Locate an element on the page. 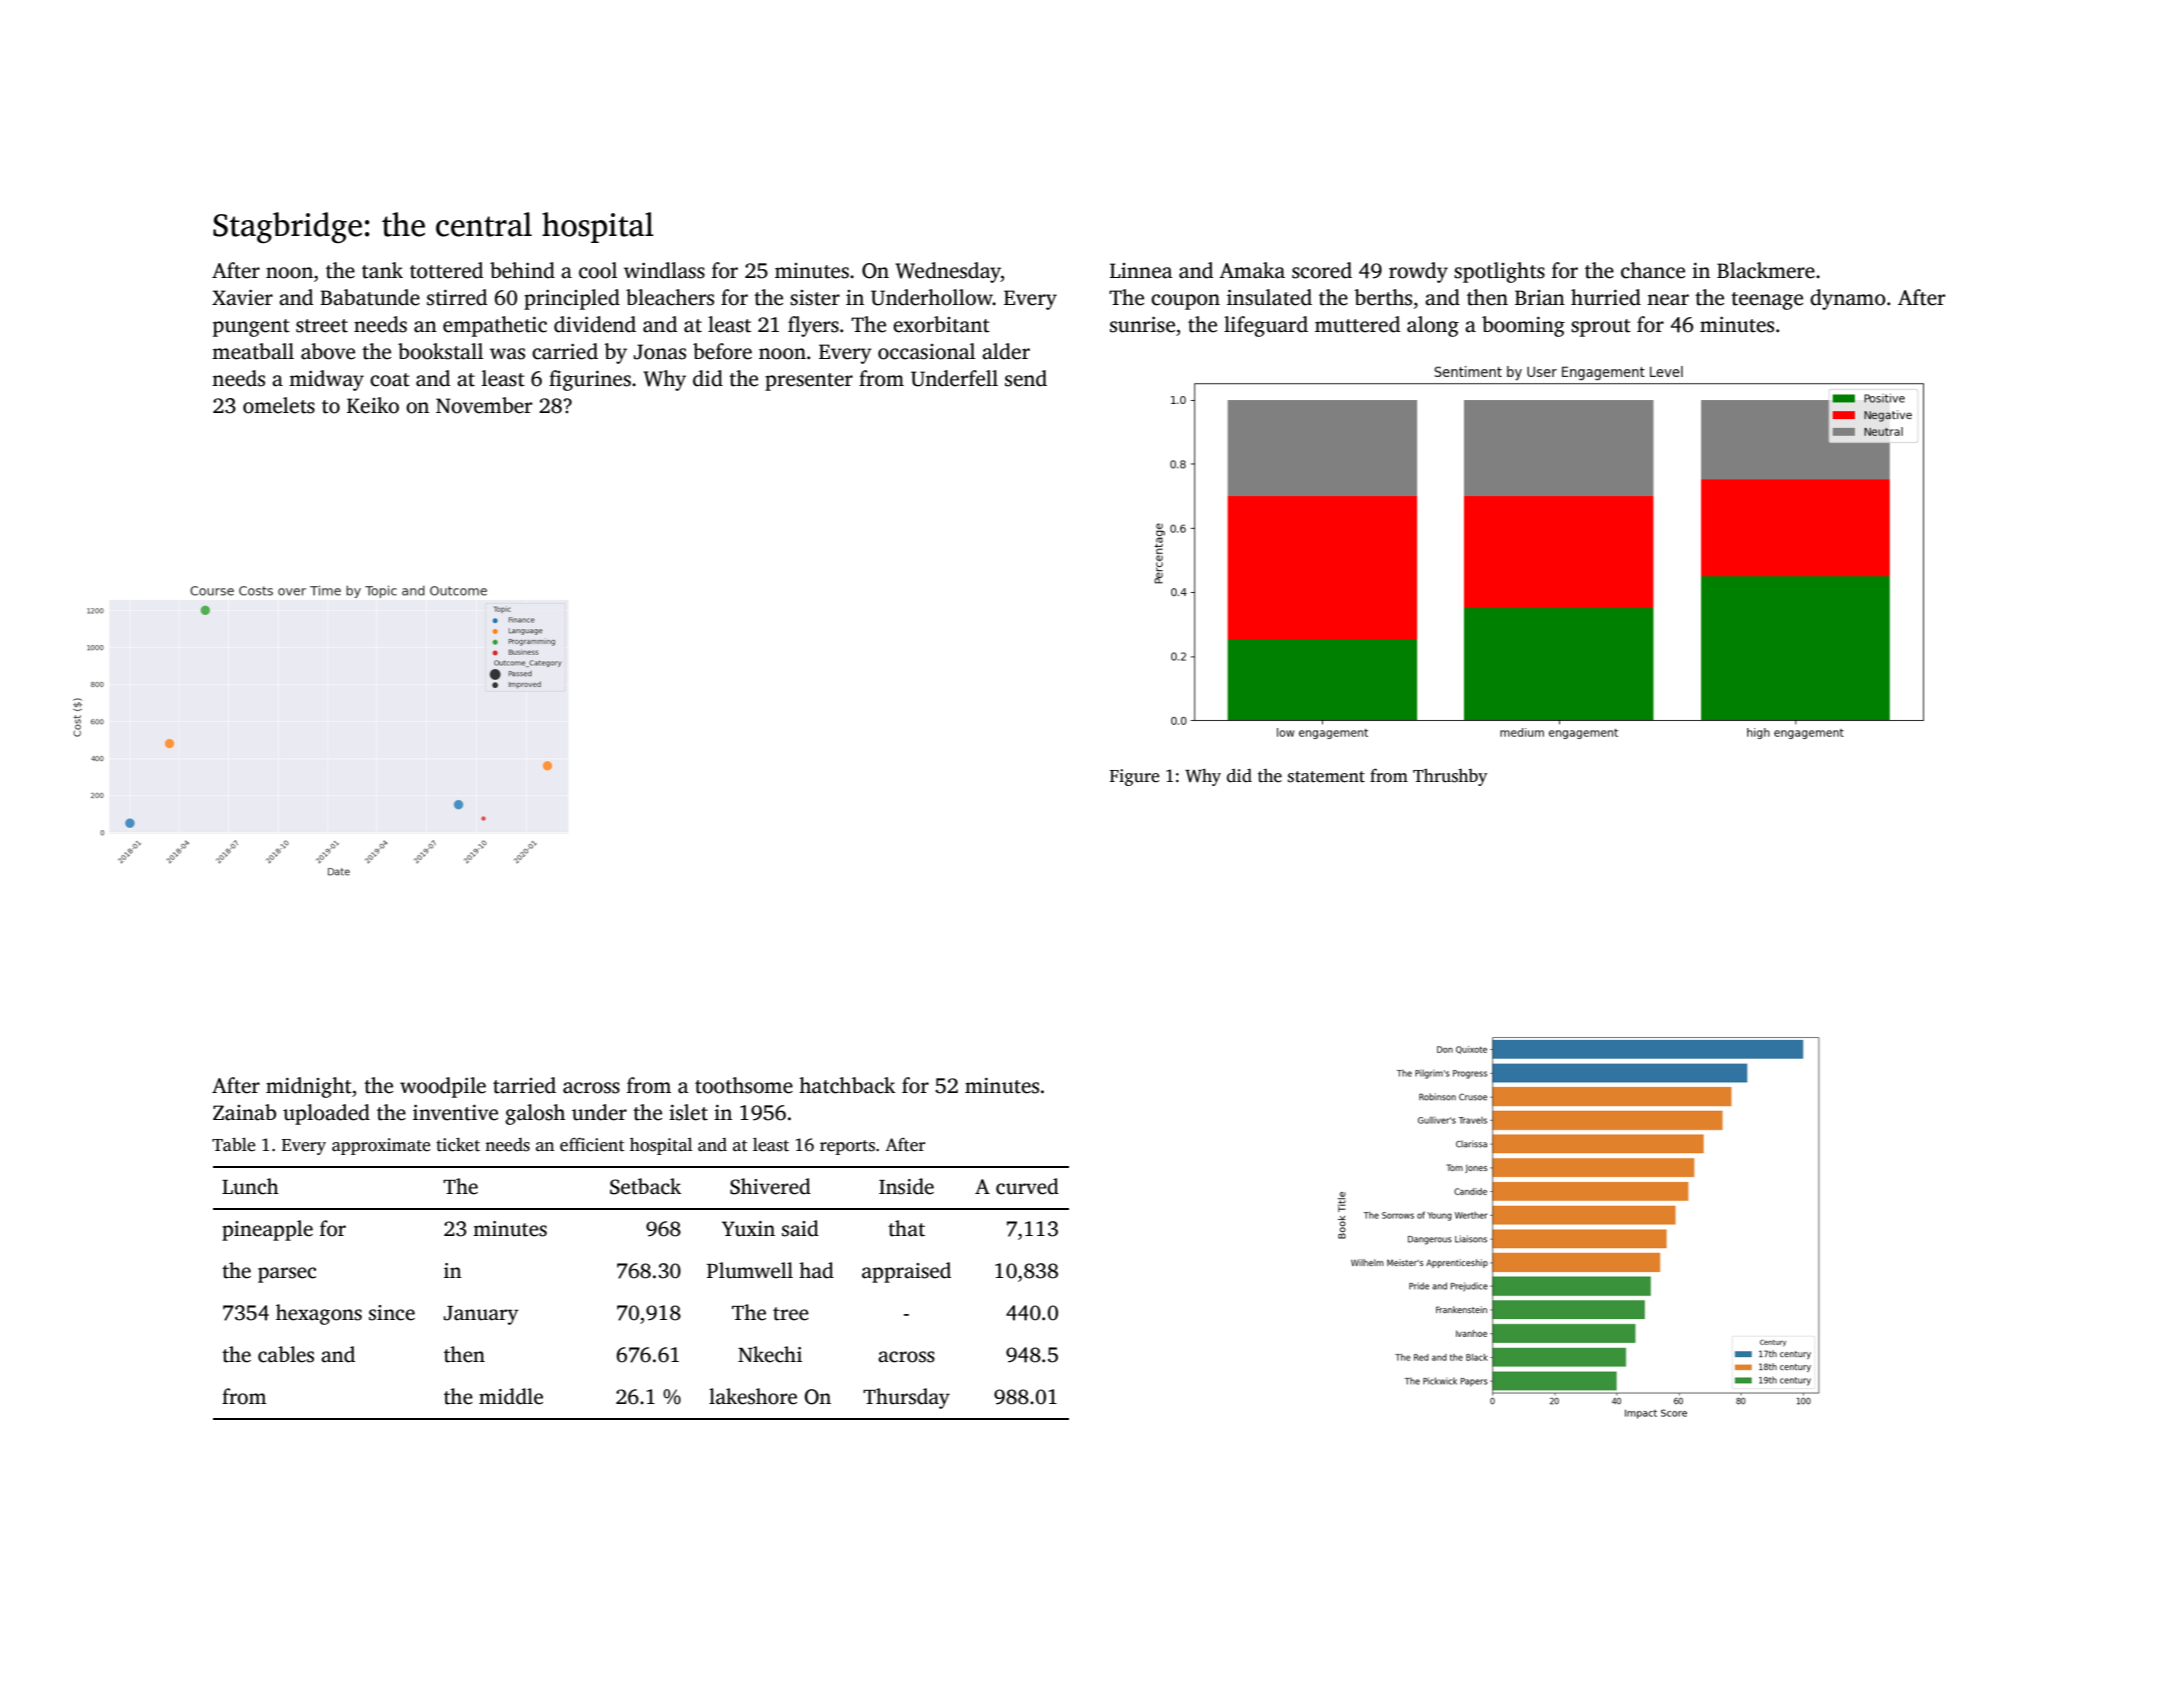  rowdy is located at coordinates (1418, 272).
